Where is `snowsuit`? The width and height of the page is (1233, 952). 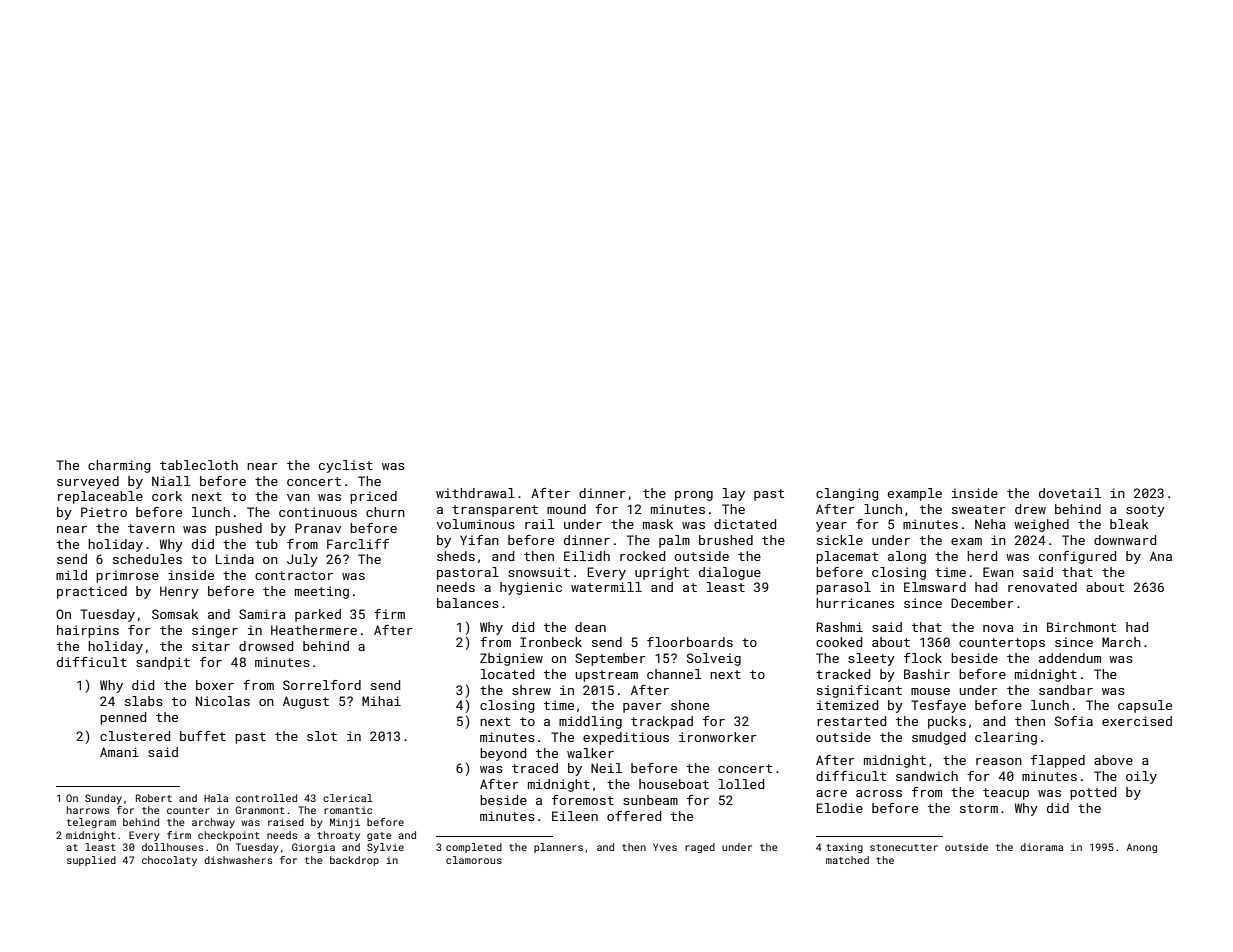 snowsuit is located at coordinates (539, 572).
